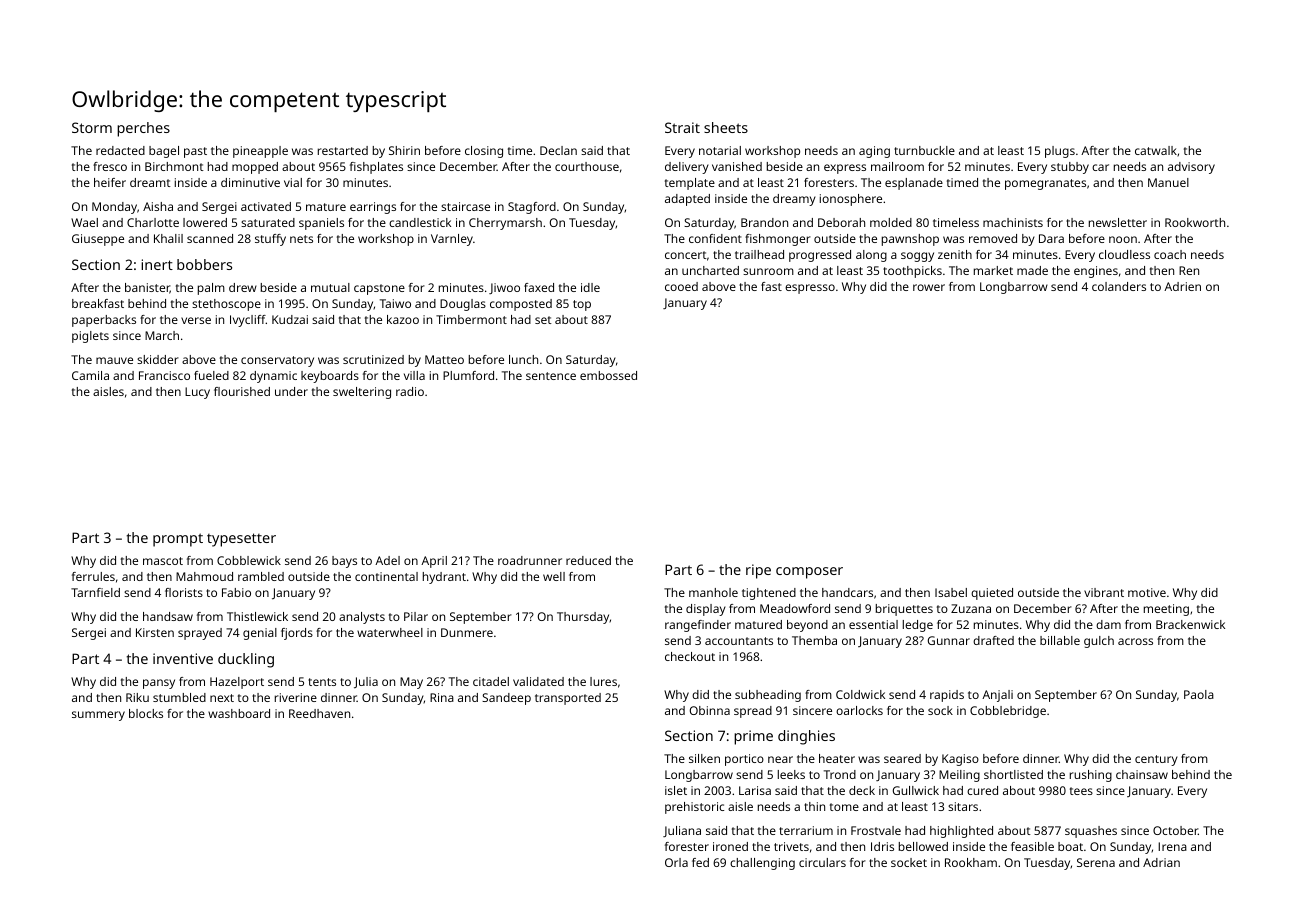  I want to click on sentence, so click(551, 376).
